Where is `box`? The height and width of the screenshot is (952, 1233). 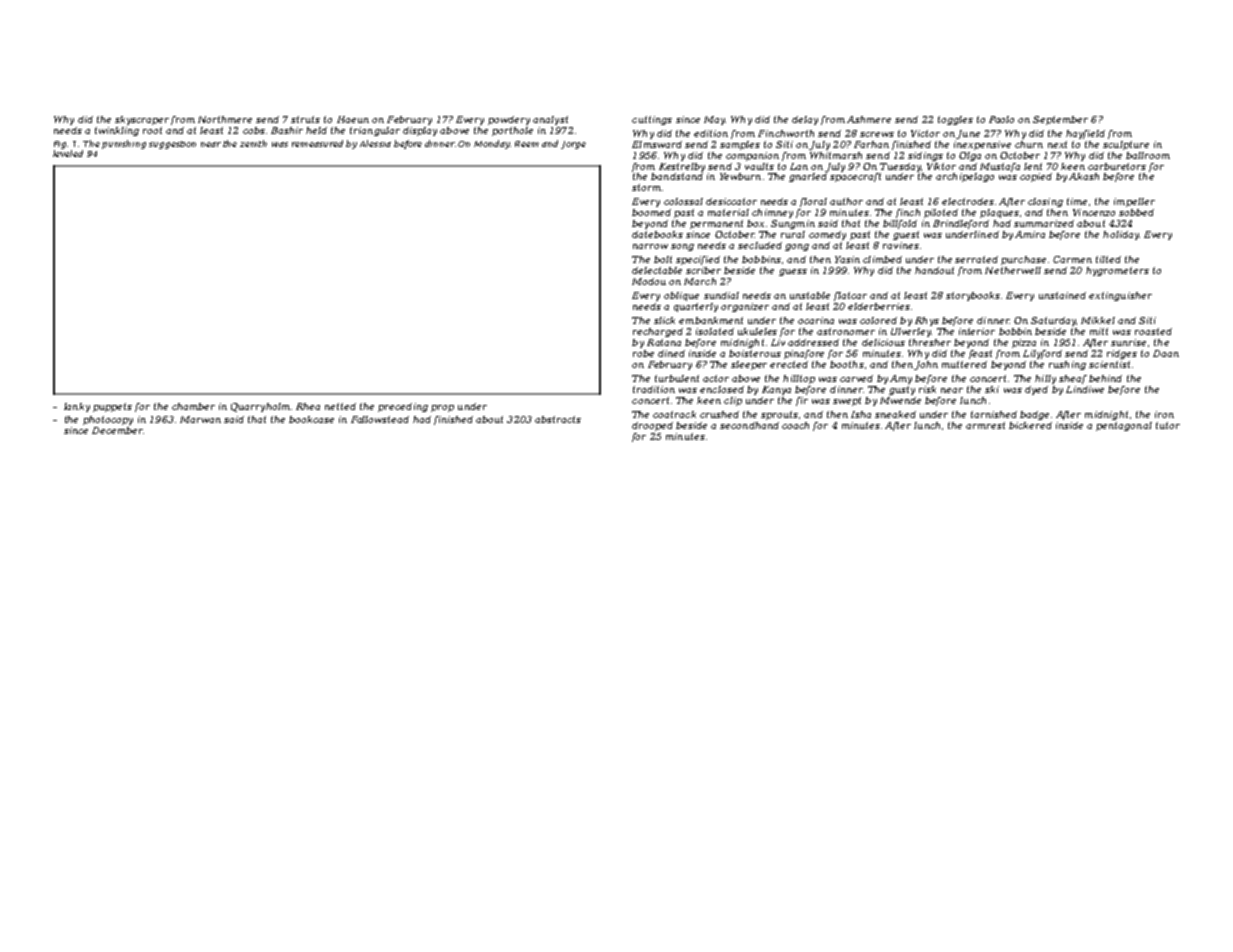
box is located at coordinates (755, 223).
